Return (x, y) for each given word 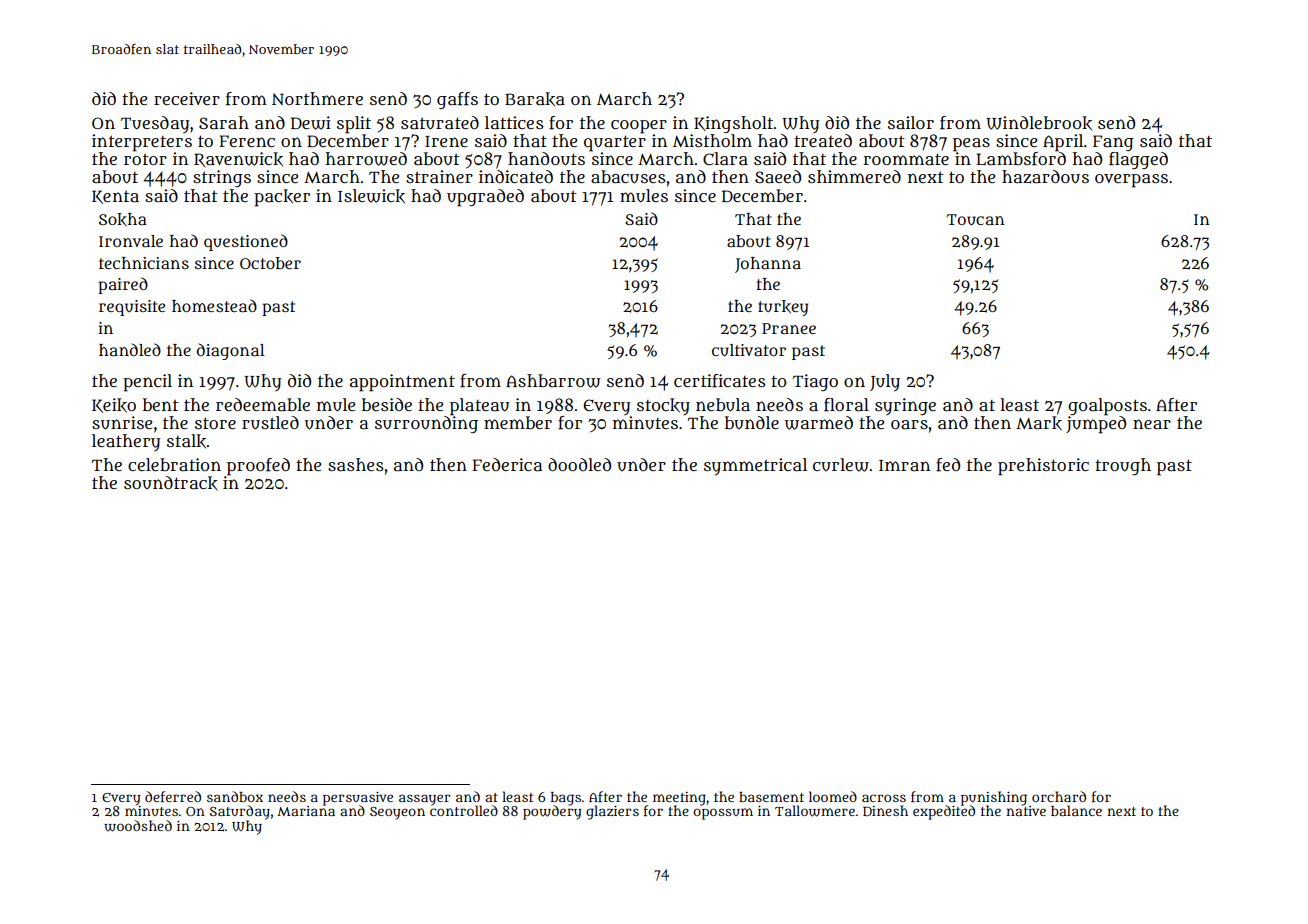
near (1152, 424)
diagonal (230, 351)
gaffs (457, 100)
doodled (579, 464)
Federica (507, 464)
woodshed (138, 826)
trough (1123, 466)
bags (566, 798)
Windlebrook (1039, 123)
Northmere (317, 98)
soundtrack (171, 483)
